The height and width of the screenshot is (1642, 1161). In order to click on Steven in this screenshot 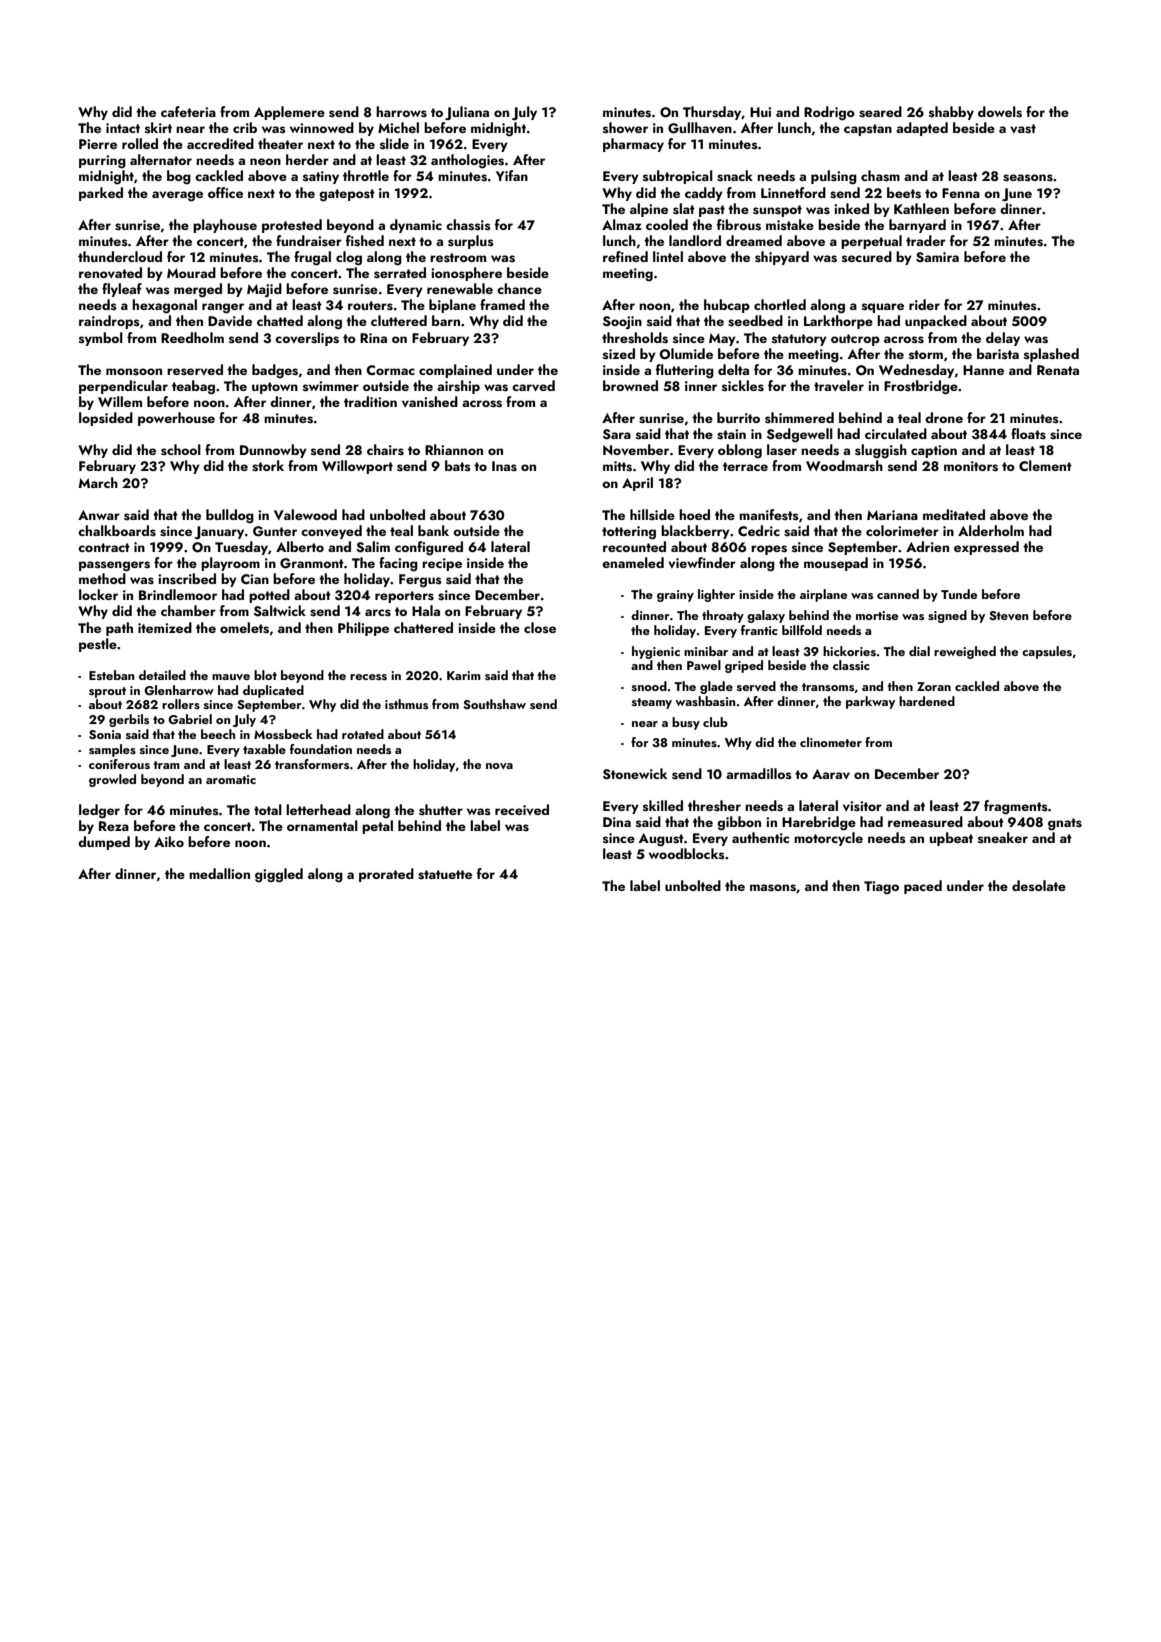, I will do `click(1008, 615)`.
